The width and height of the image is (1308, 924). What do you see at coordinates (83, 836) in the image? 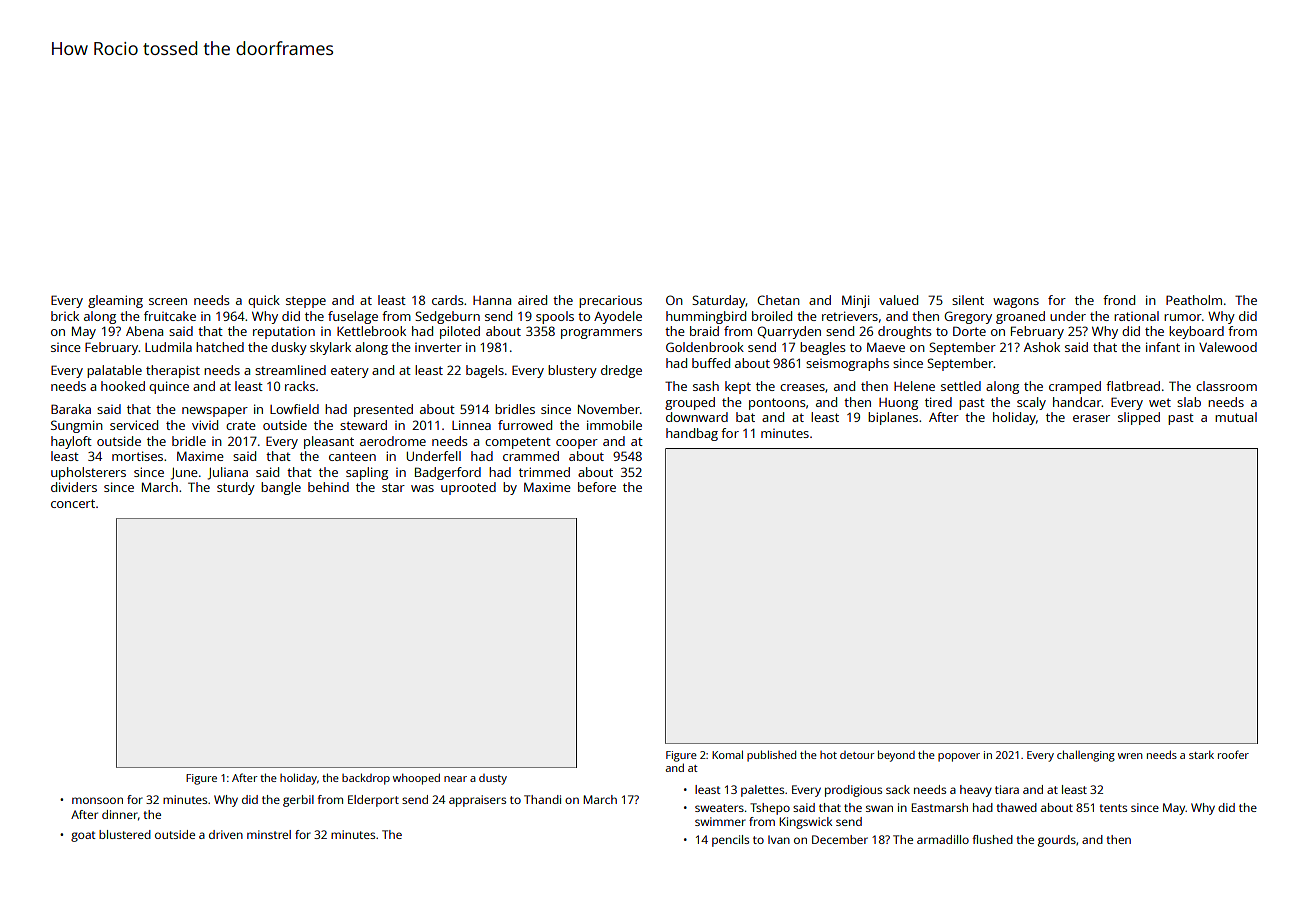
I see `goat` at bounding box center [83, 836].
